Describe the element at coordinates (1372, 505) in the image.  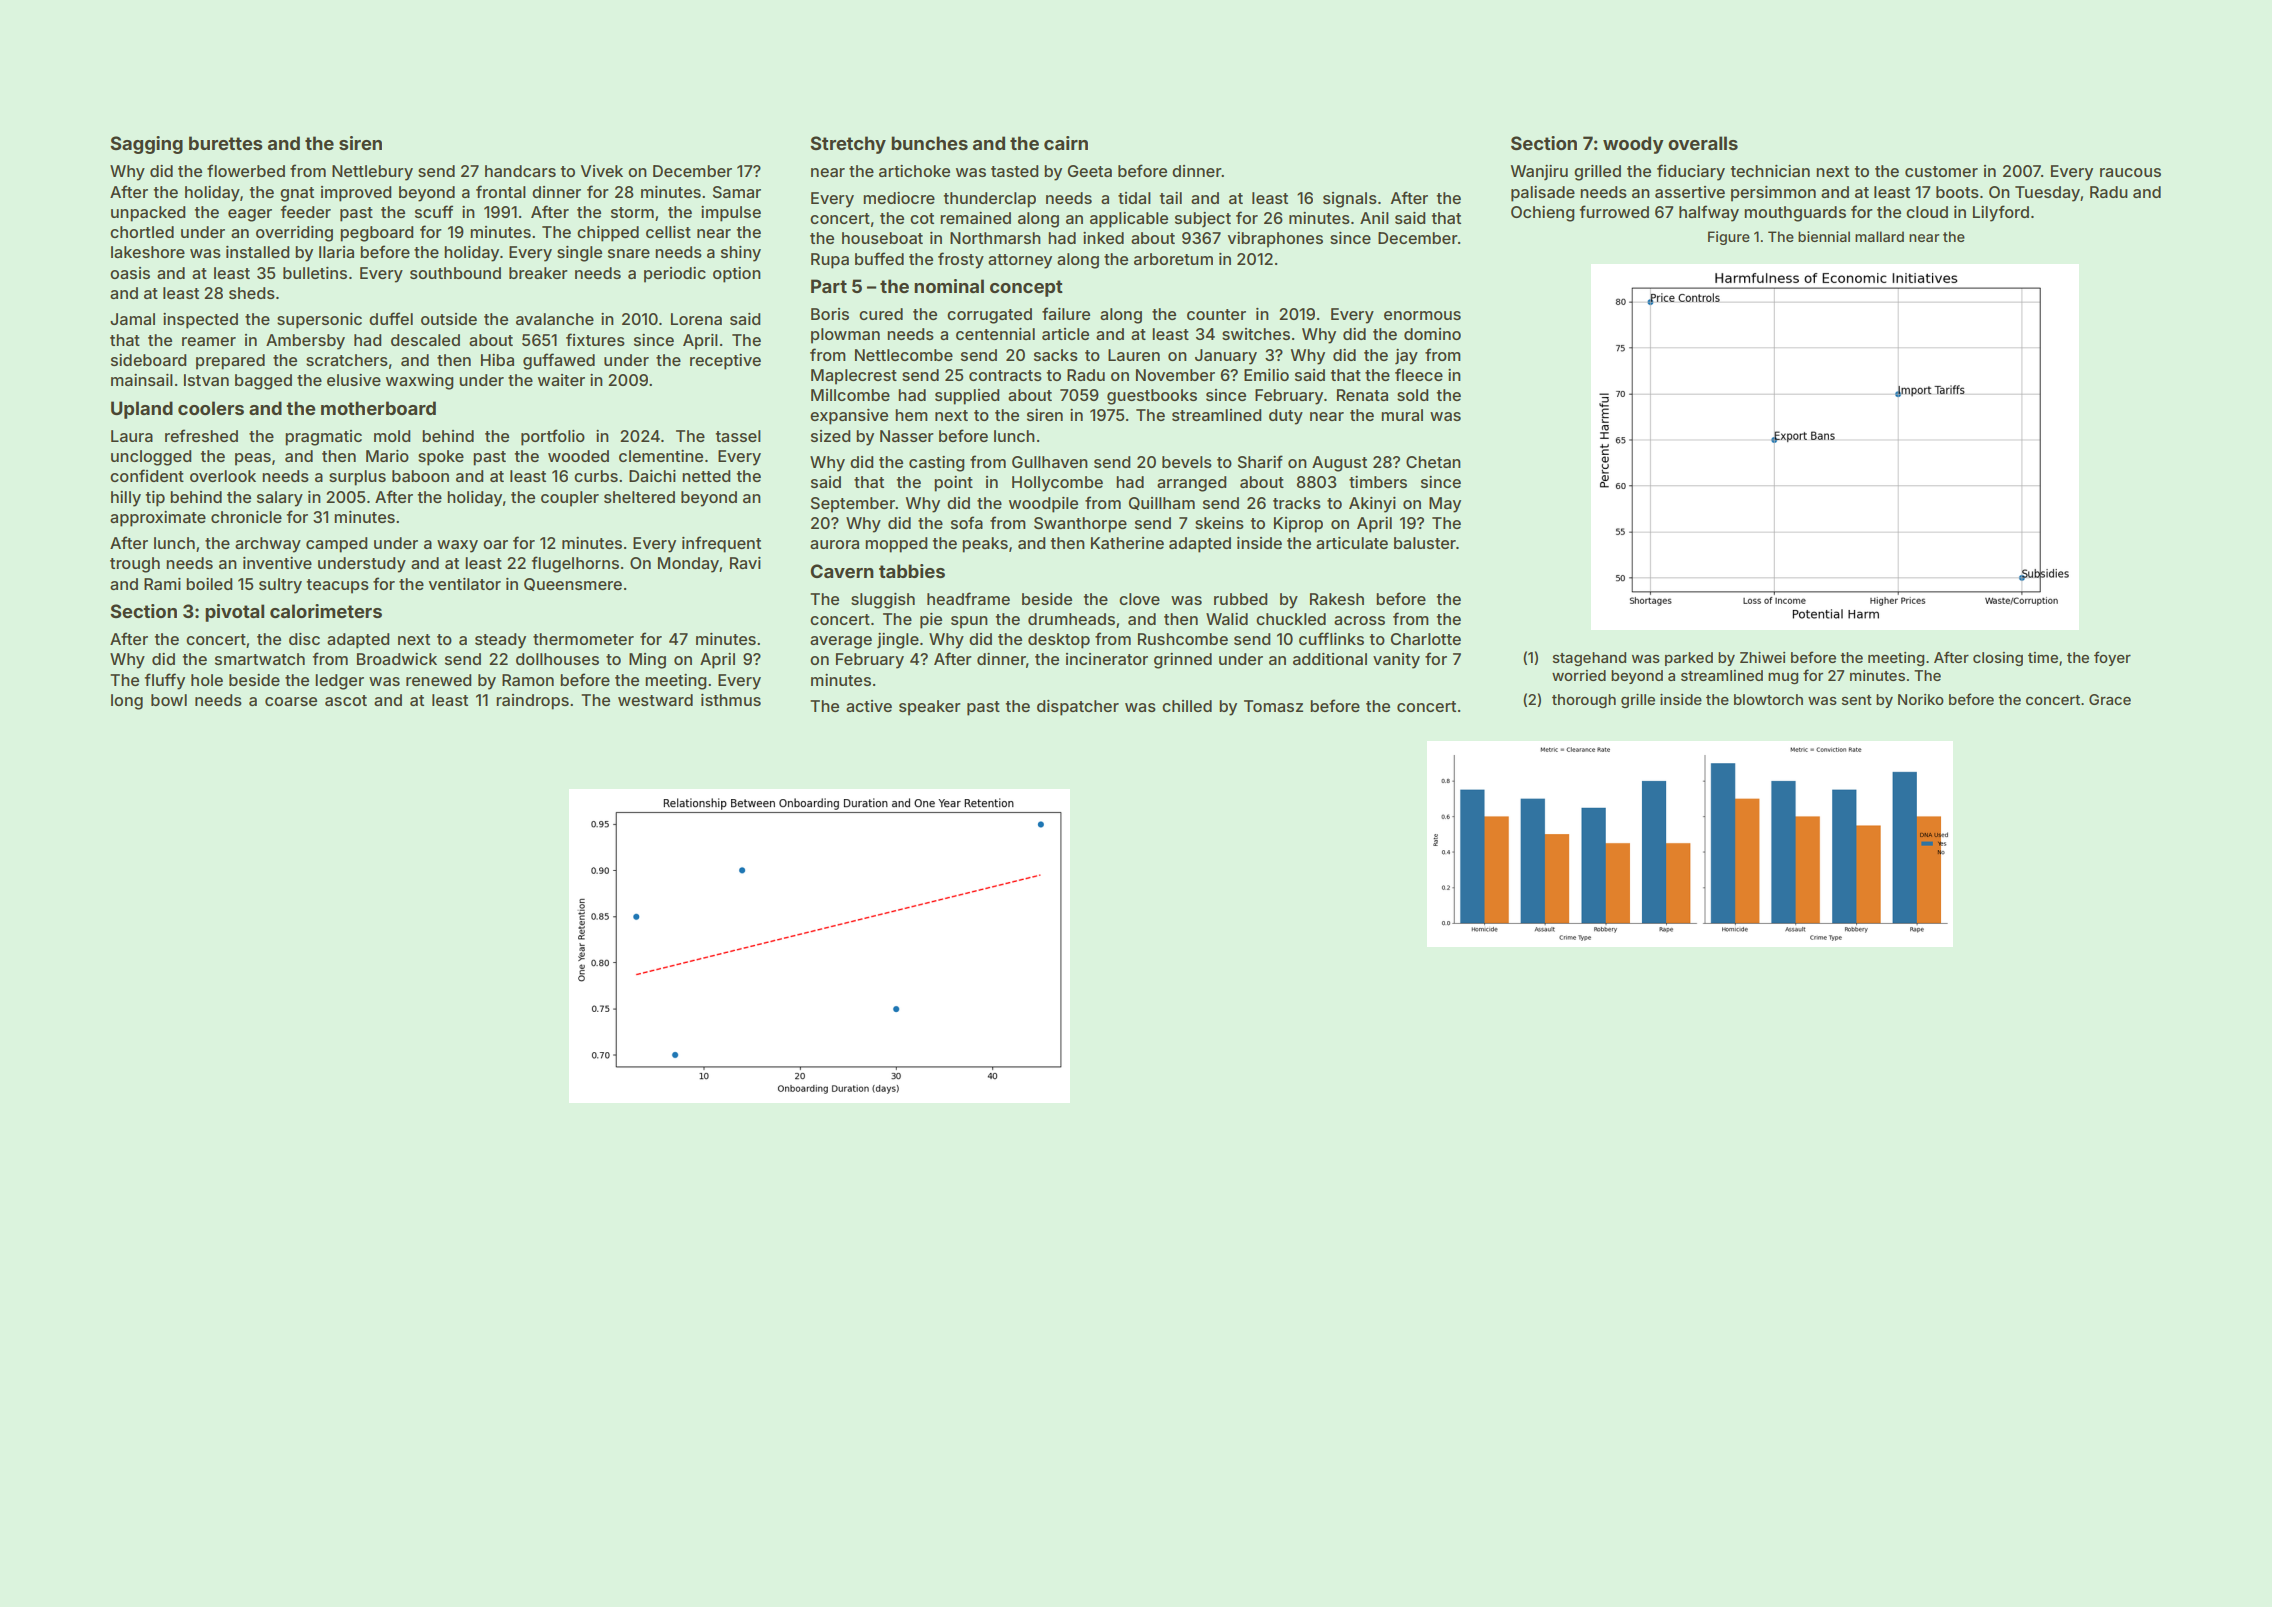
I see `Akinyi` at that location.
